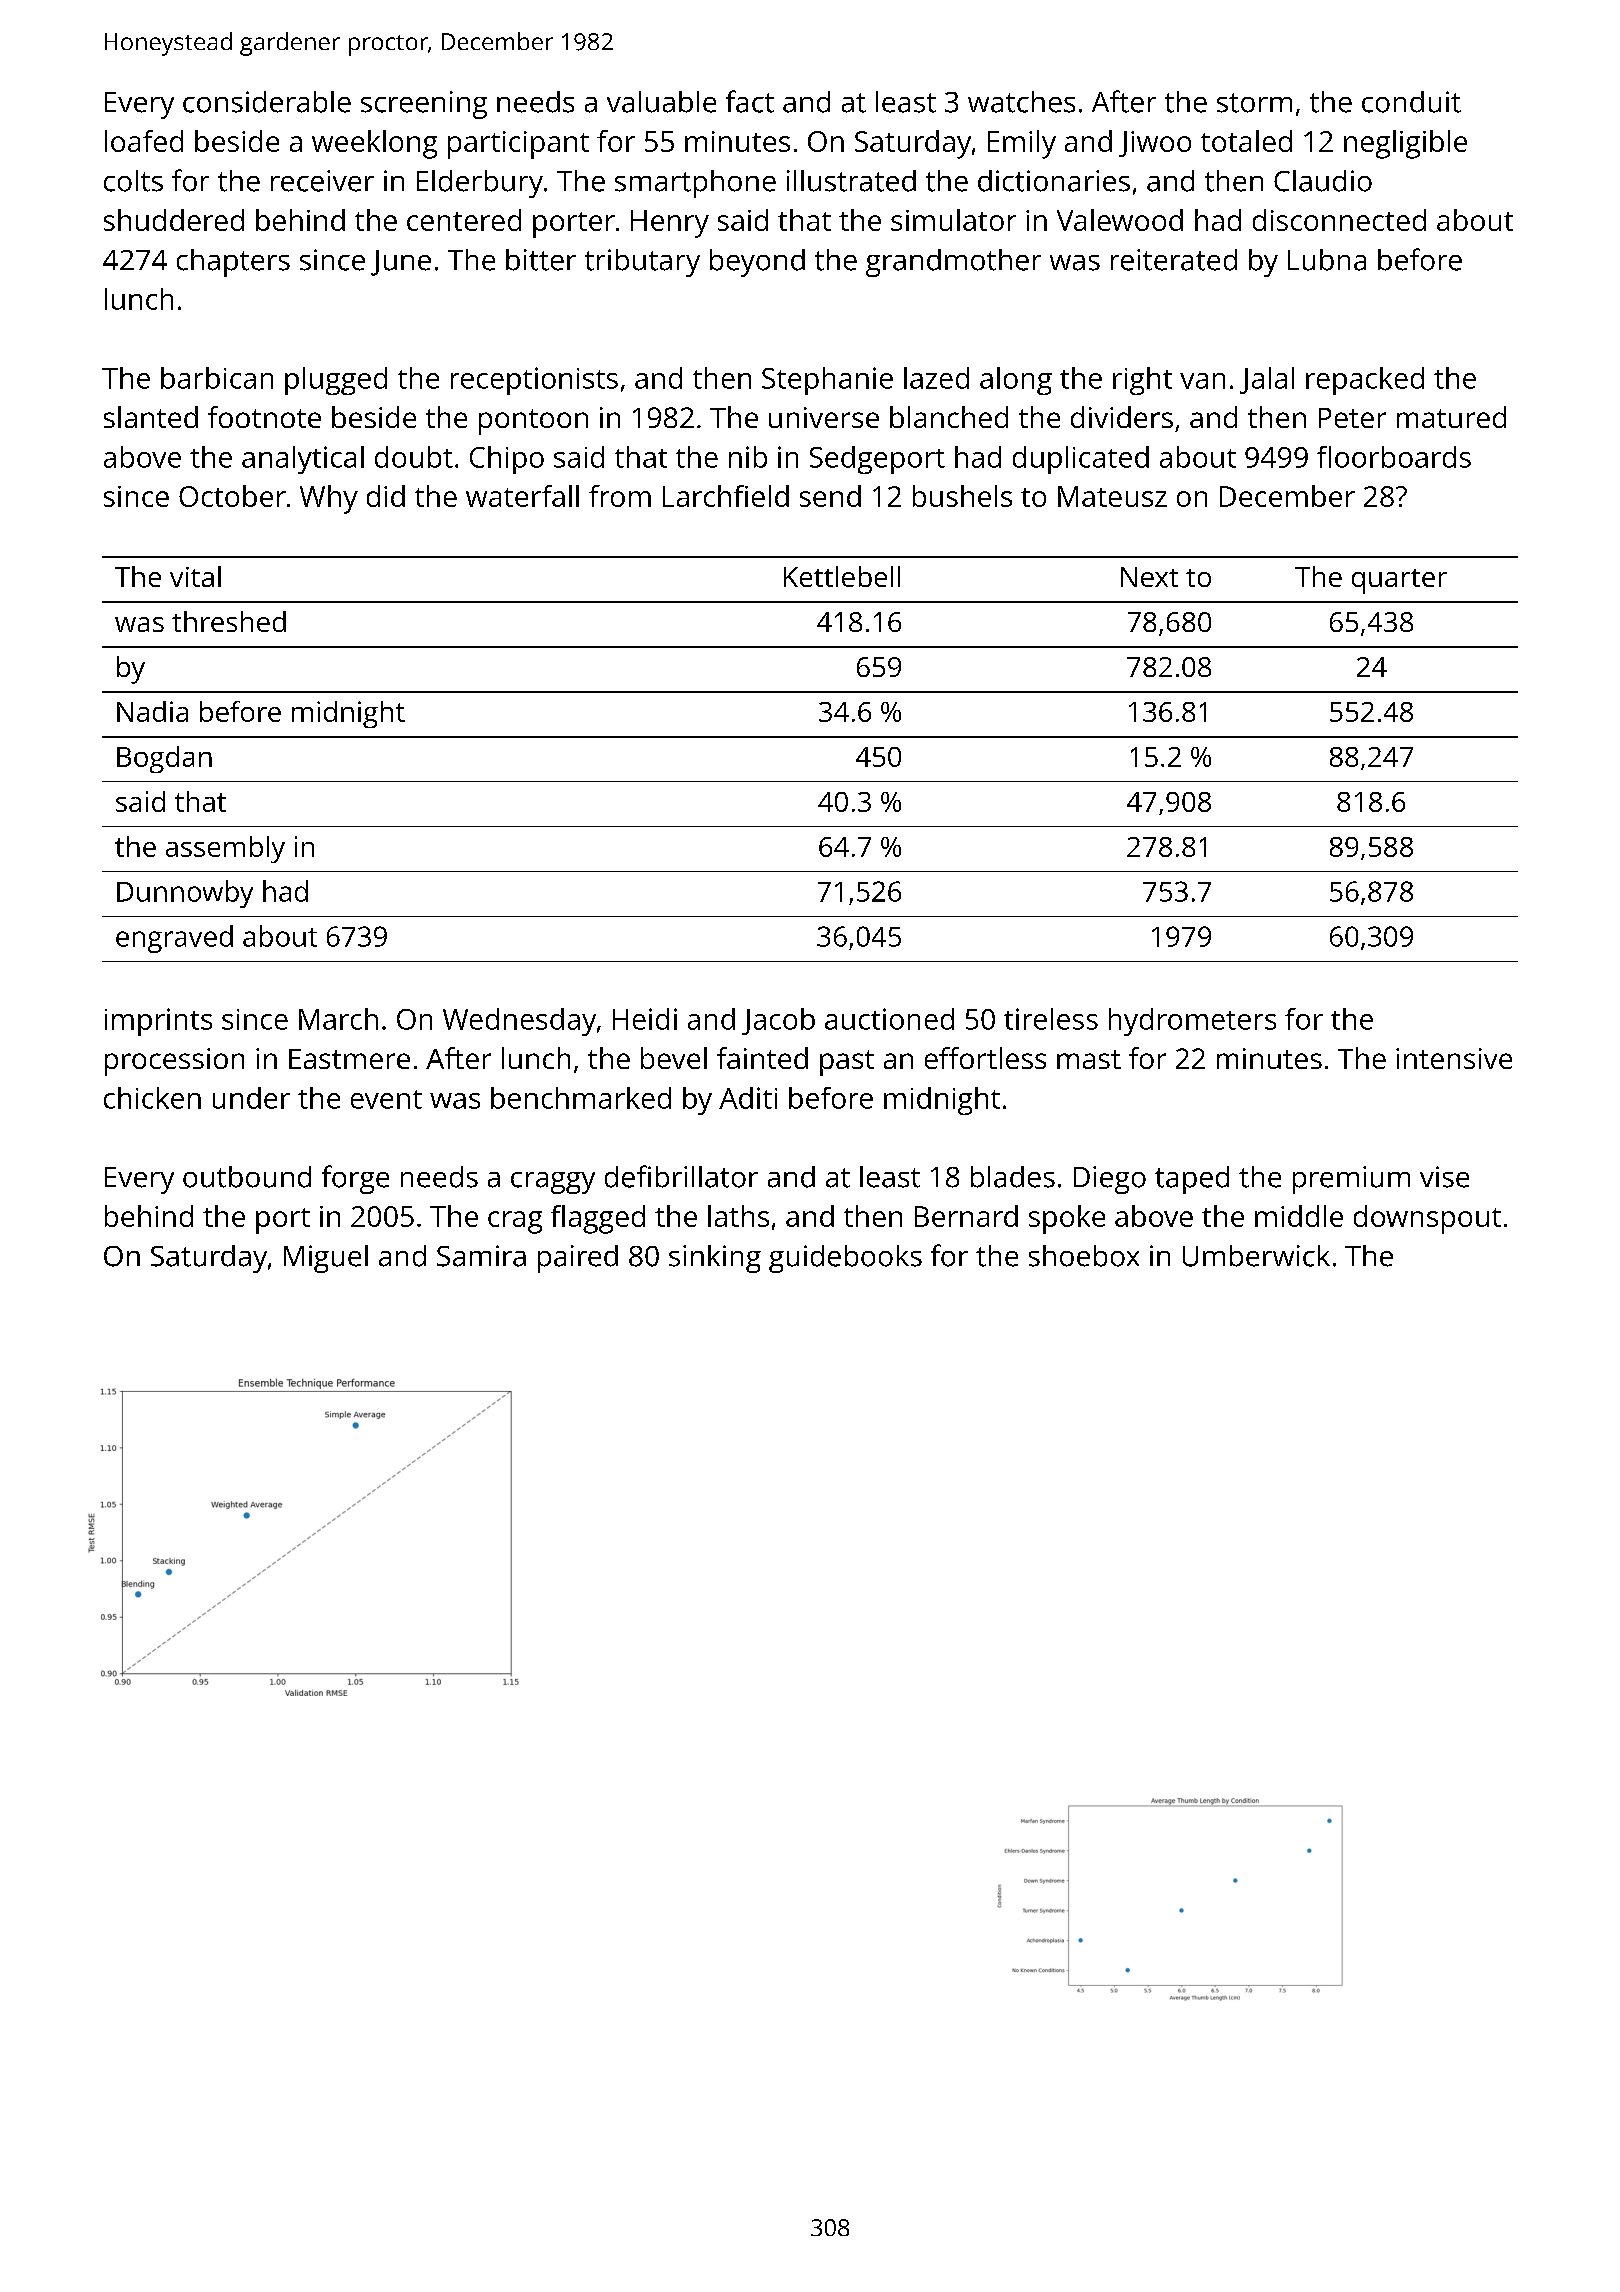 The height and width of the screenshot is (2292, 1620). I want to click on Larchfield, so click(726, 496).
